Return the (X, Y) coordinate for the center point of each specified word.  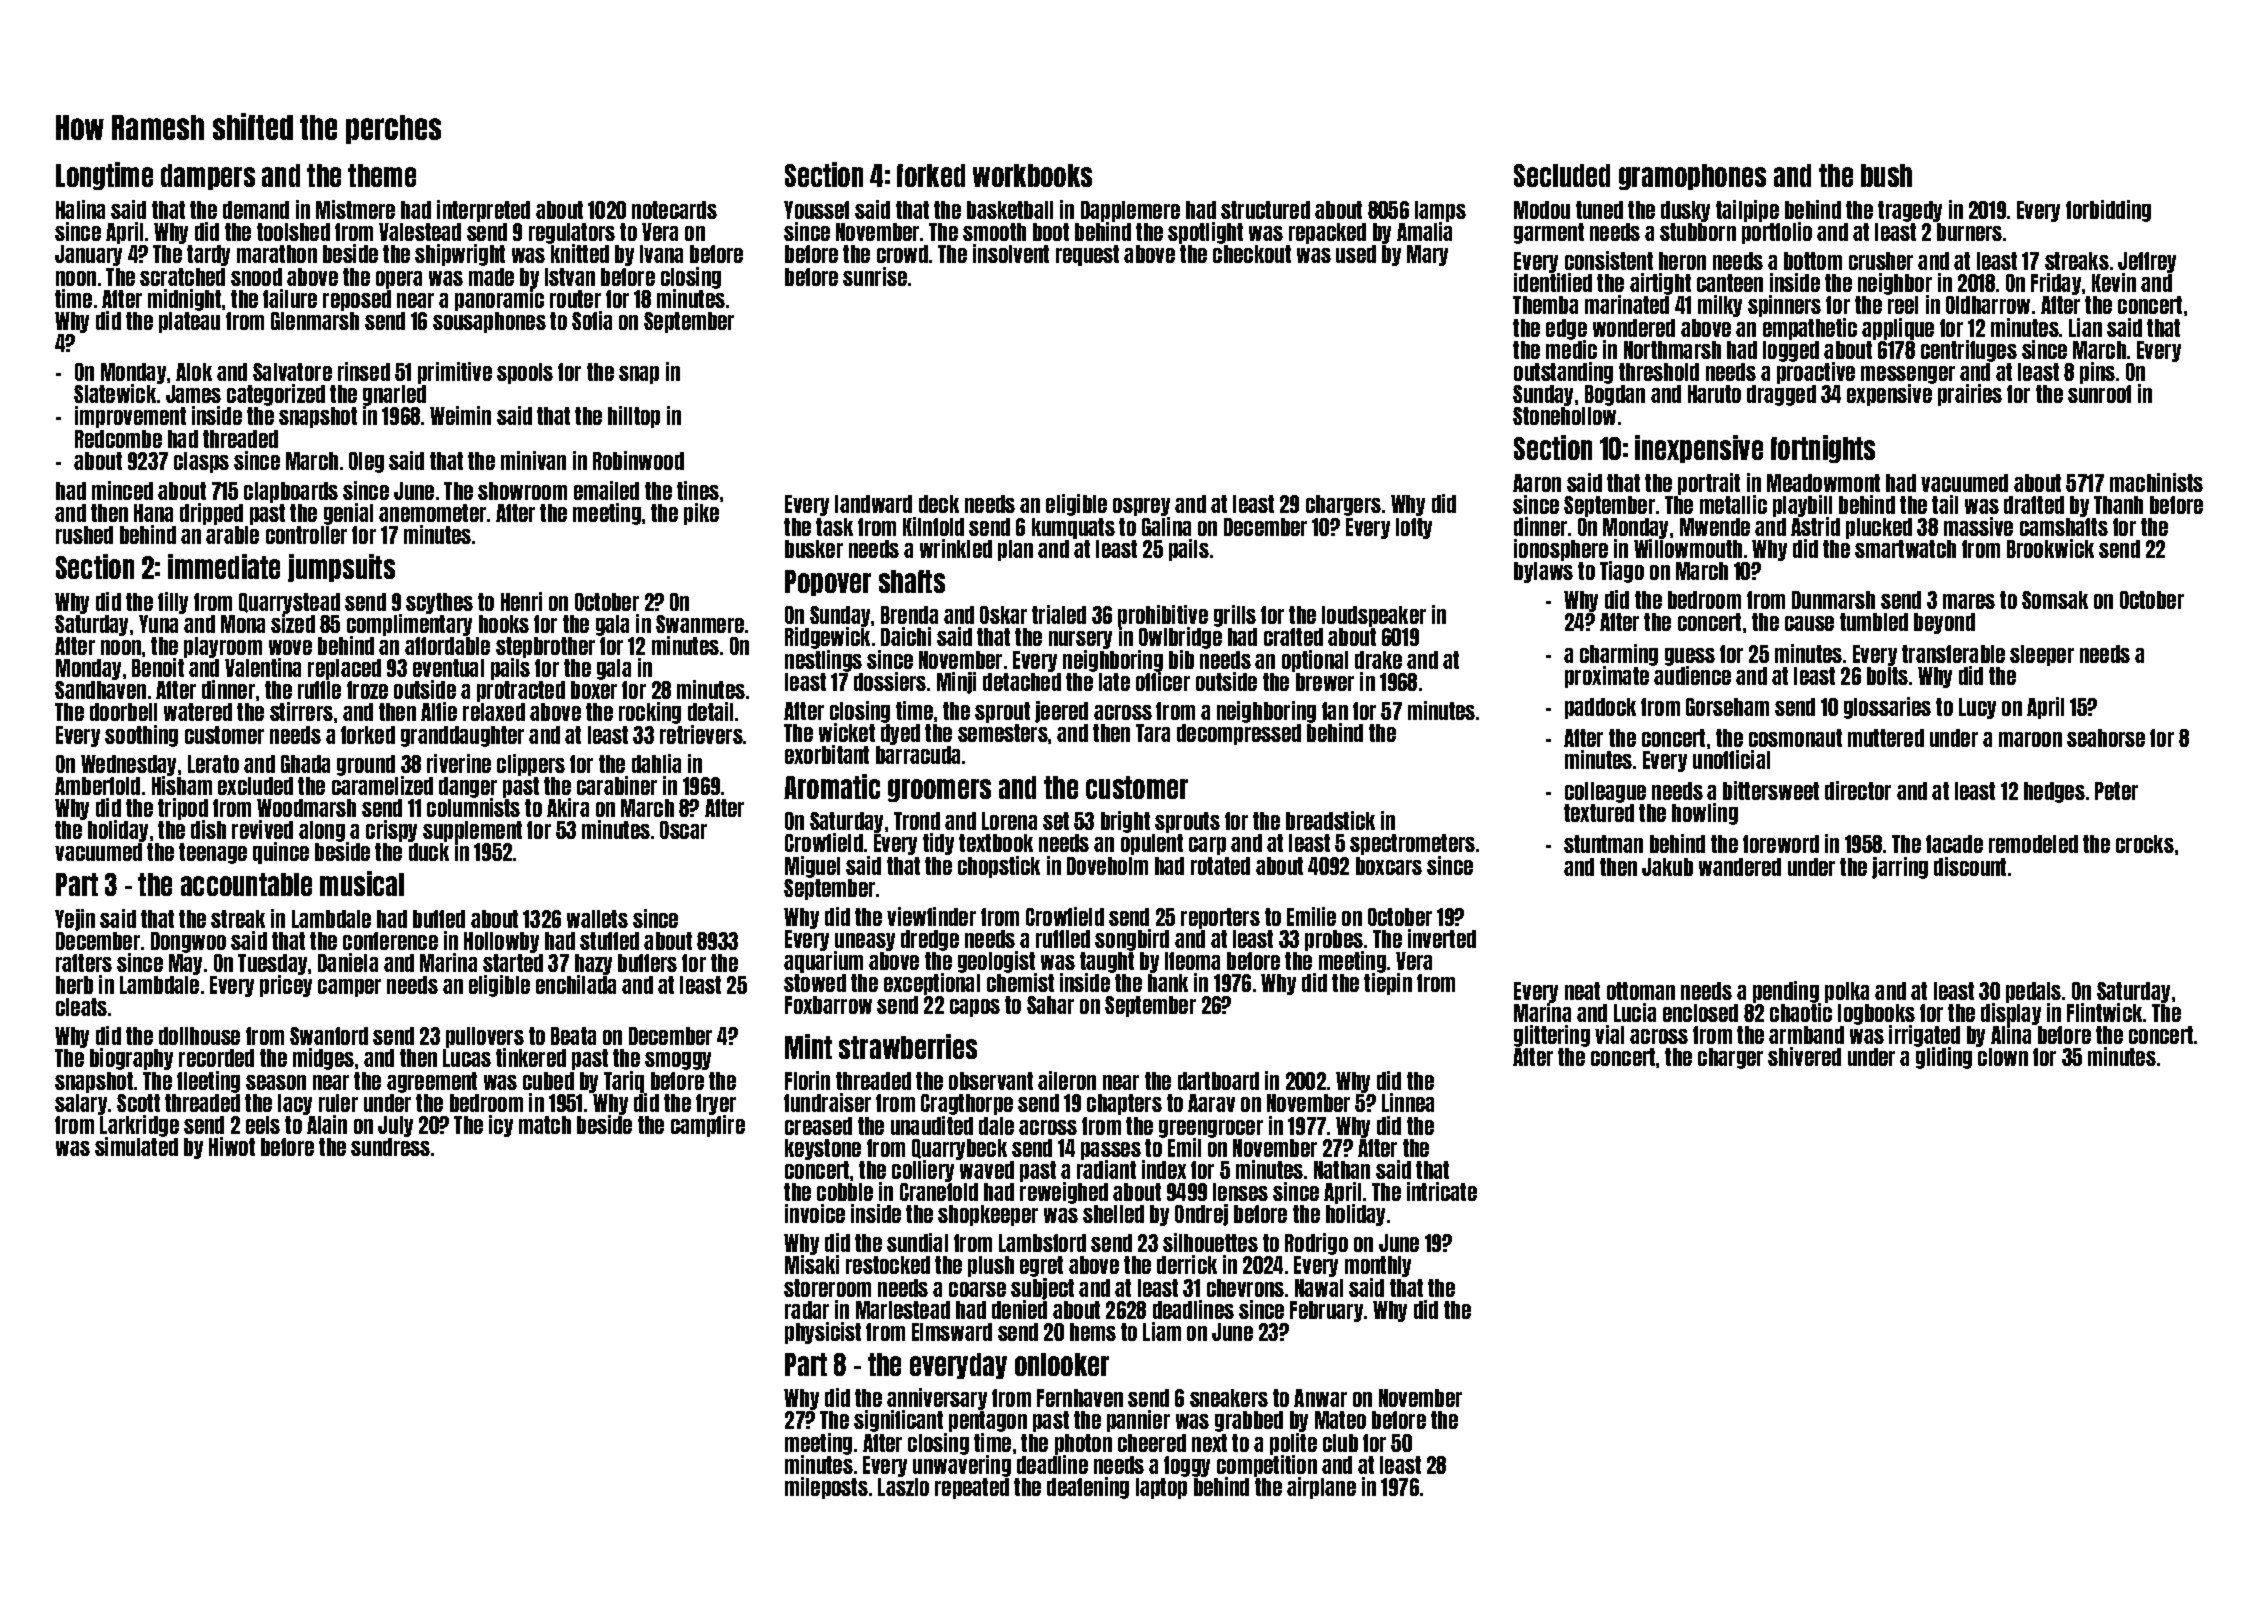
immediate (224, 566)
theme (382, 175)
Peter (2116, 791)
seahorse (2106, 738)
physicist (823, 1333)
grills (1235, 616)
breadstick (1330, 820)
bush (1886, 175)
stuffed (609, 941)
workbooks (1032, 175)
